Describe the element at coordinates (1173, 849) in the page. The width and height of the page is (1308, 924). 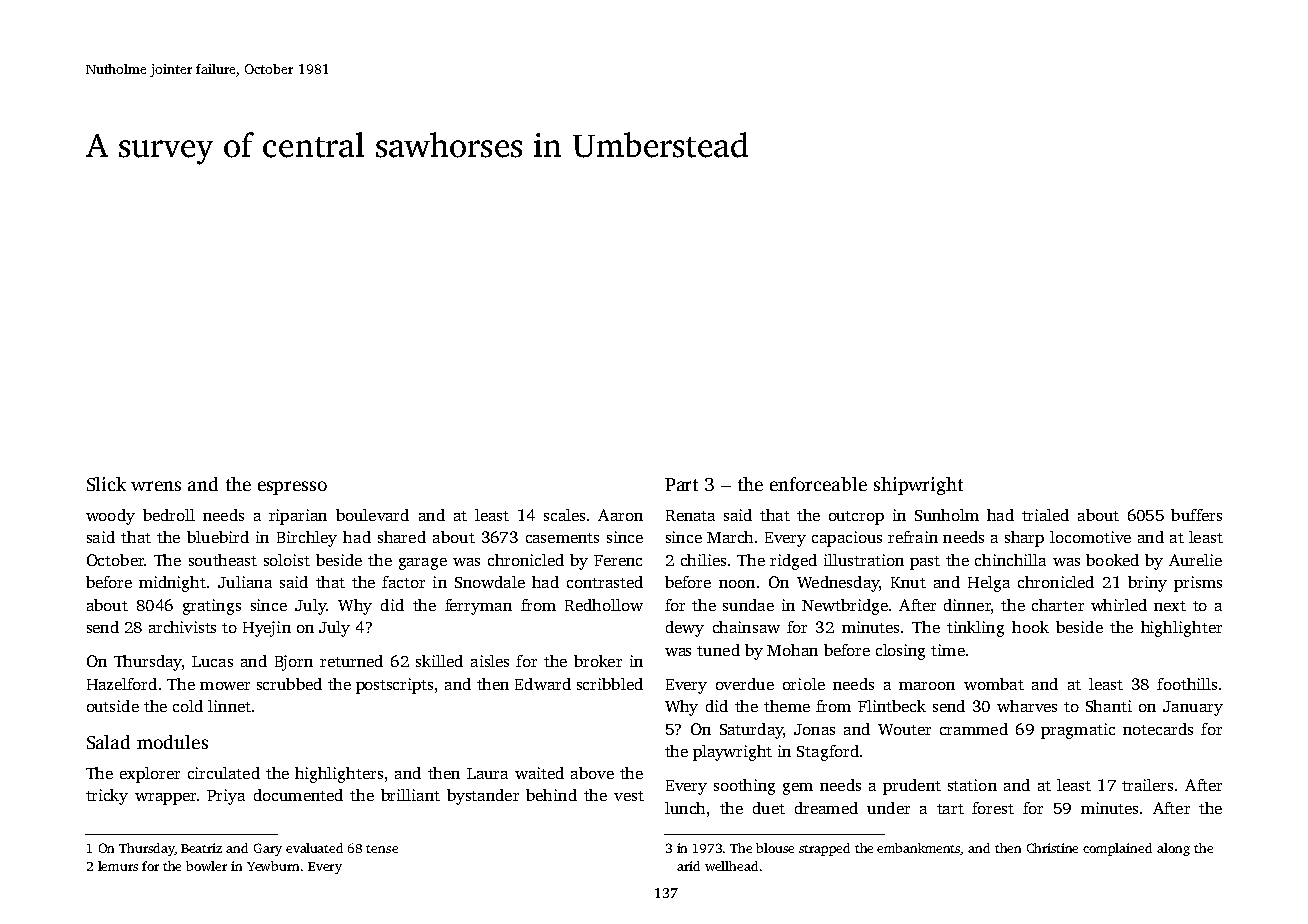
I see `along` at that location.
